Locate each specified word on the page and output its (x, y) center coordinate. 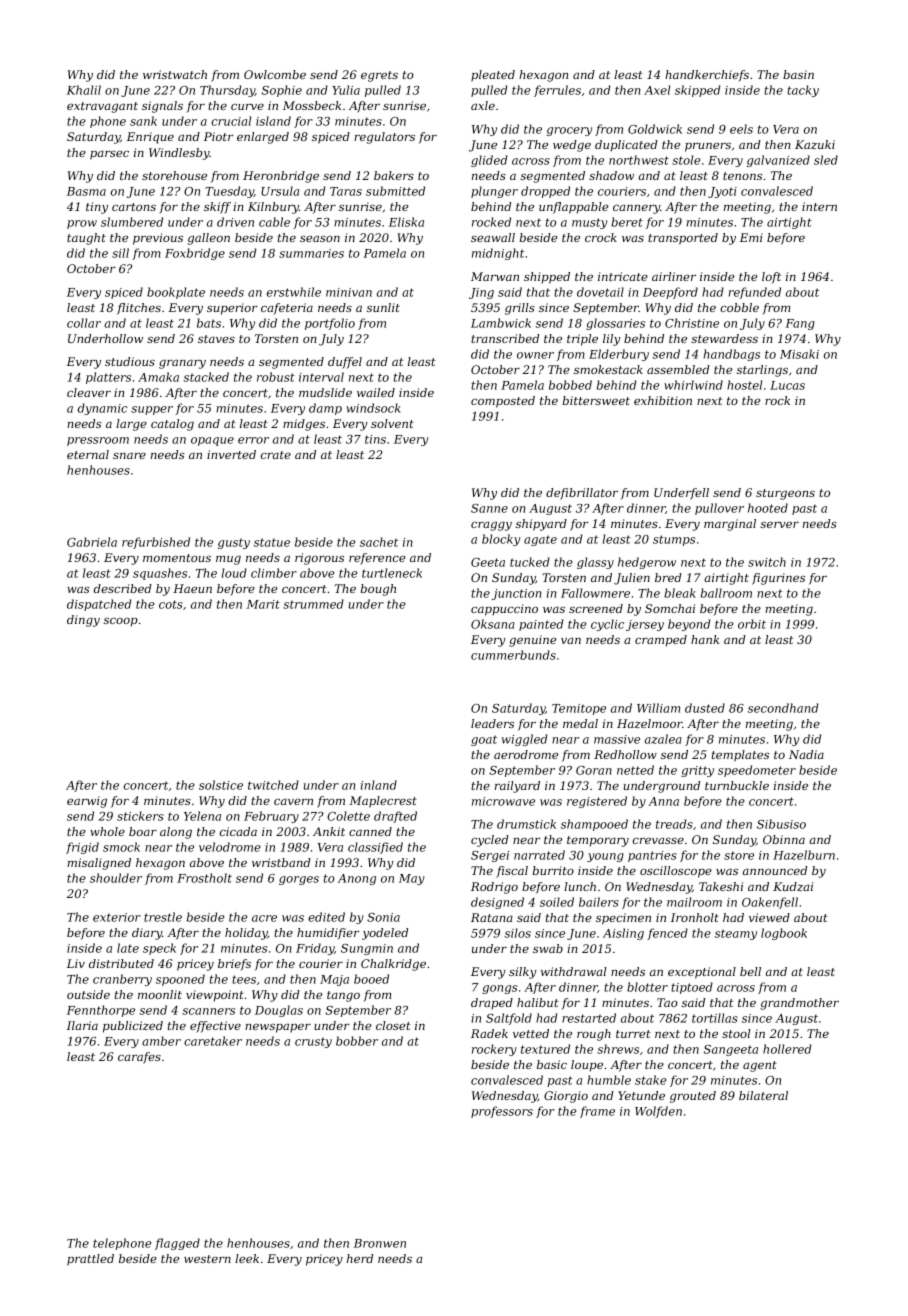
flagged (177, 1244)
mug (228, 560)
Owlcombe (275, 74)
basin (798, 74)
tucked (530, 562)
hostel (744, 385)
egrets (379, 76)
